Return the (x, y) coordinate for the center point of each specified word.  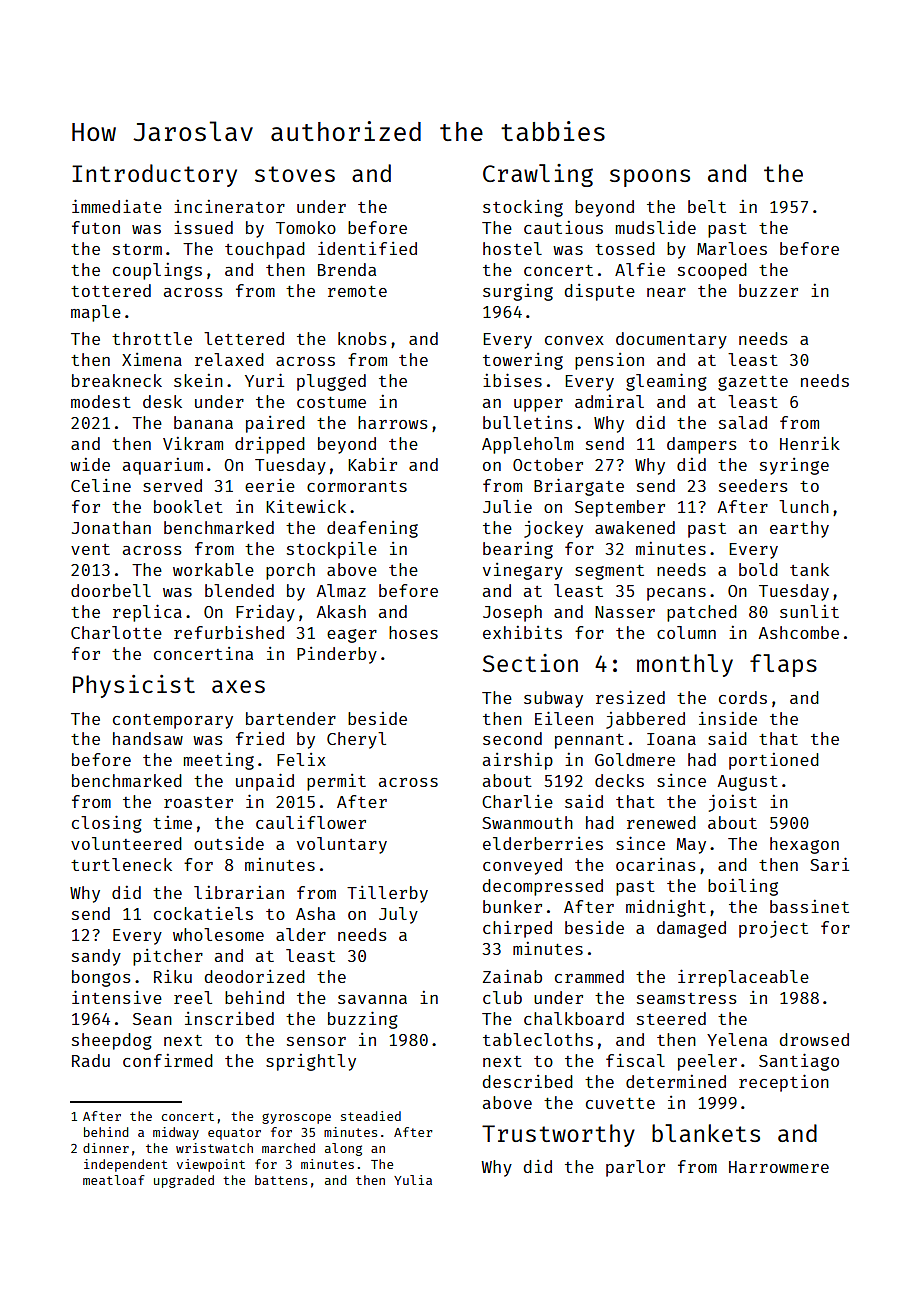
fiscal (635, 1060)
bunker (512, 906)
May (691, 846)
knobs (362, 338)
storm (137, 249)
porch (290, 571)
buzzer (768, 290)
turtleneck (121, 864)
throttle (152, 338)
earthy (799, 529)
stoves (295, 174)
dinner (106, 1148)
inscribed (229, 1018)
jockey (553, 529)
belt (707, 206)
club (502, 997)
